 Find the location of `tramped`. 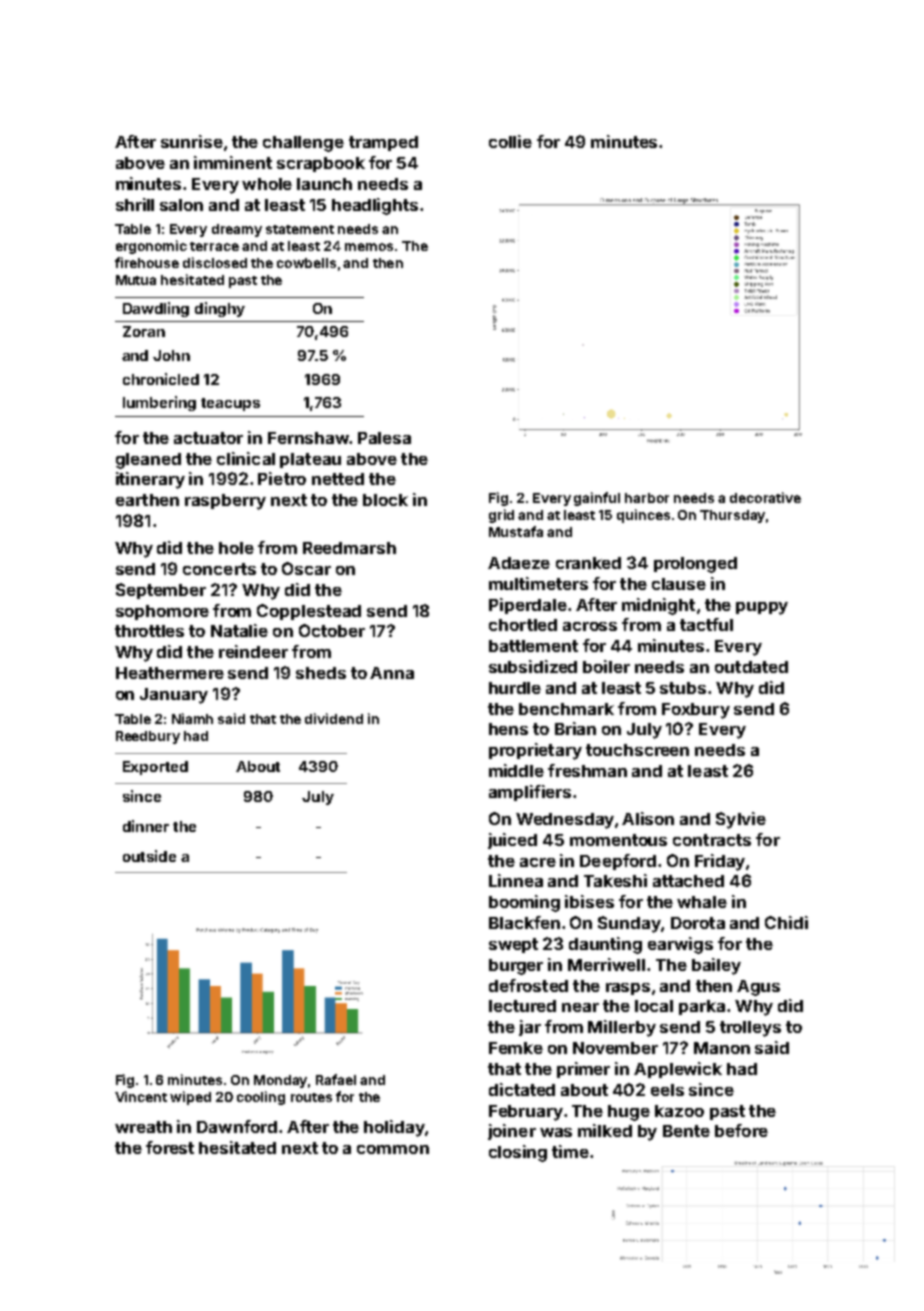

tramped is located at coordinates (383, 143).
